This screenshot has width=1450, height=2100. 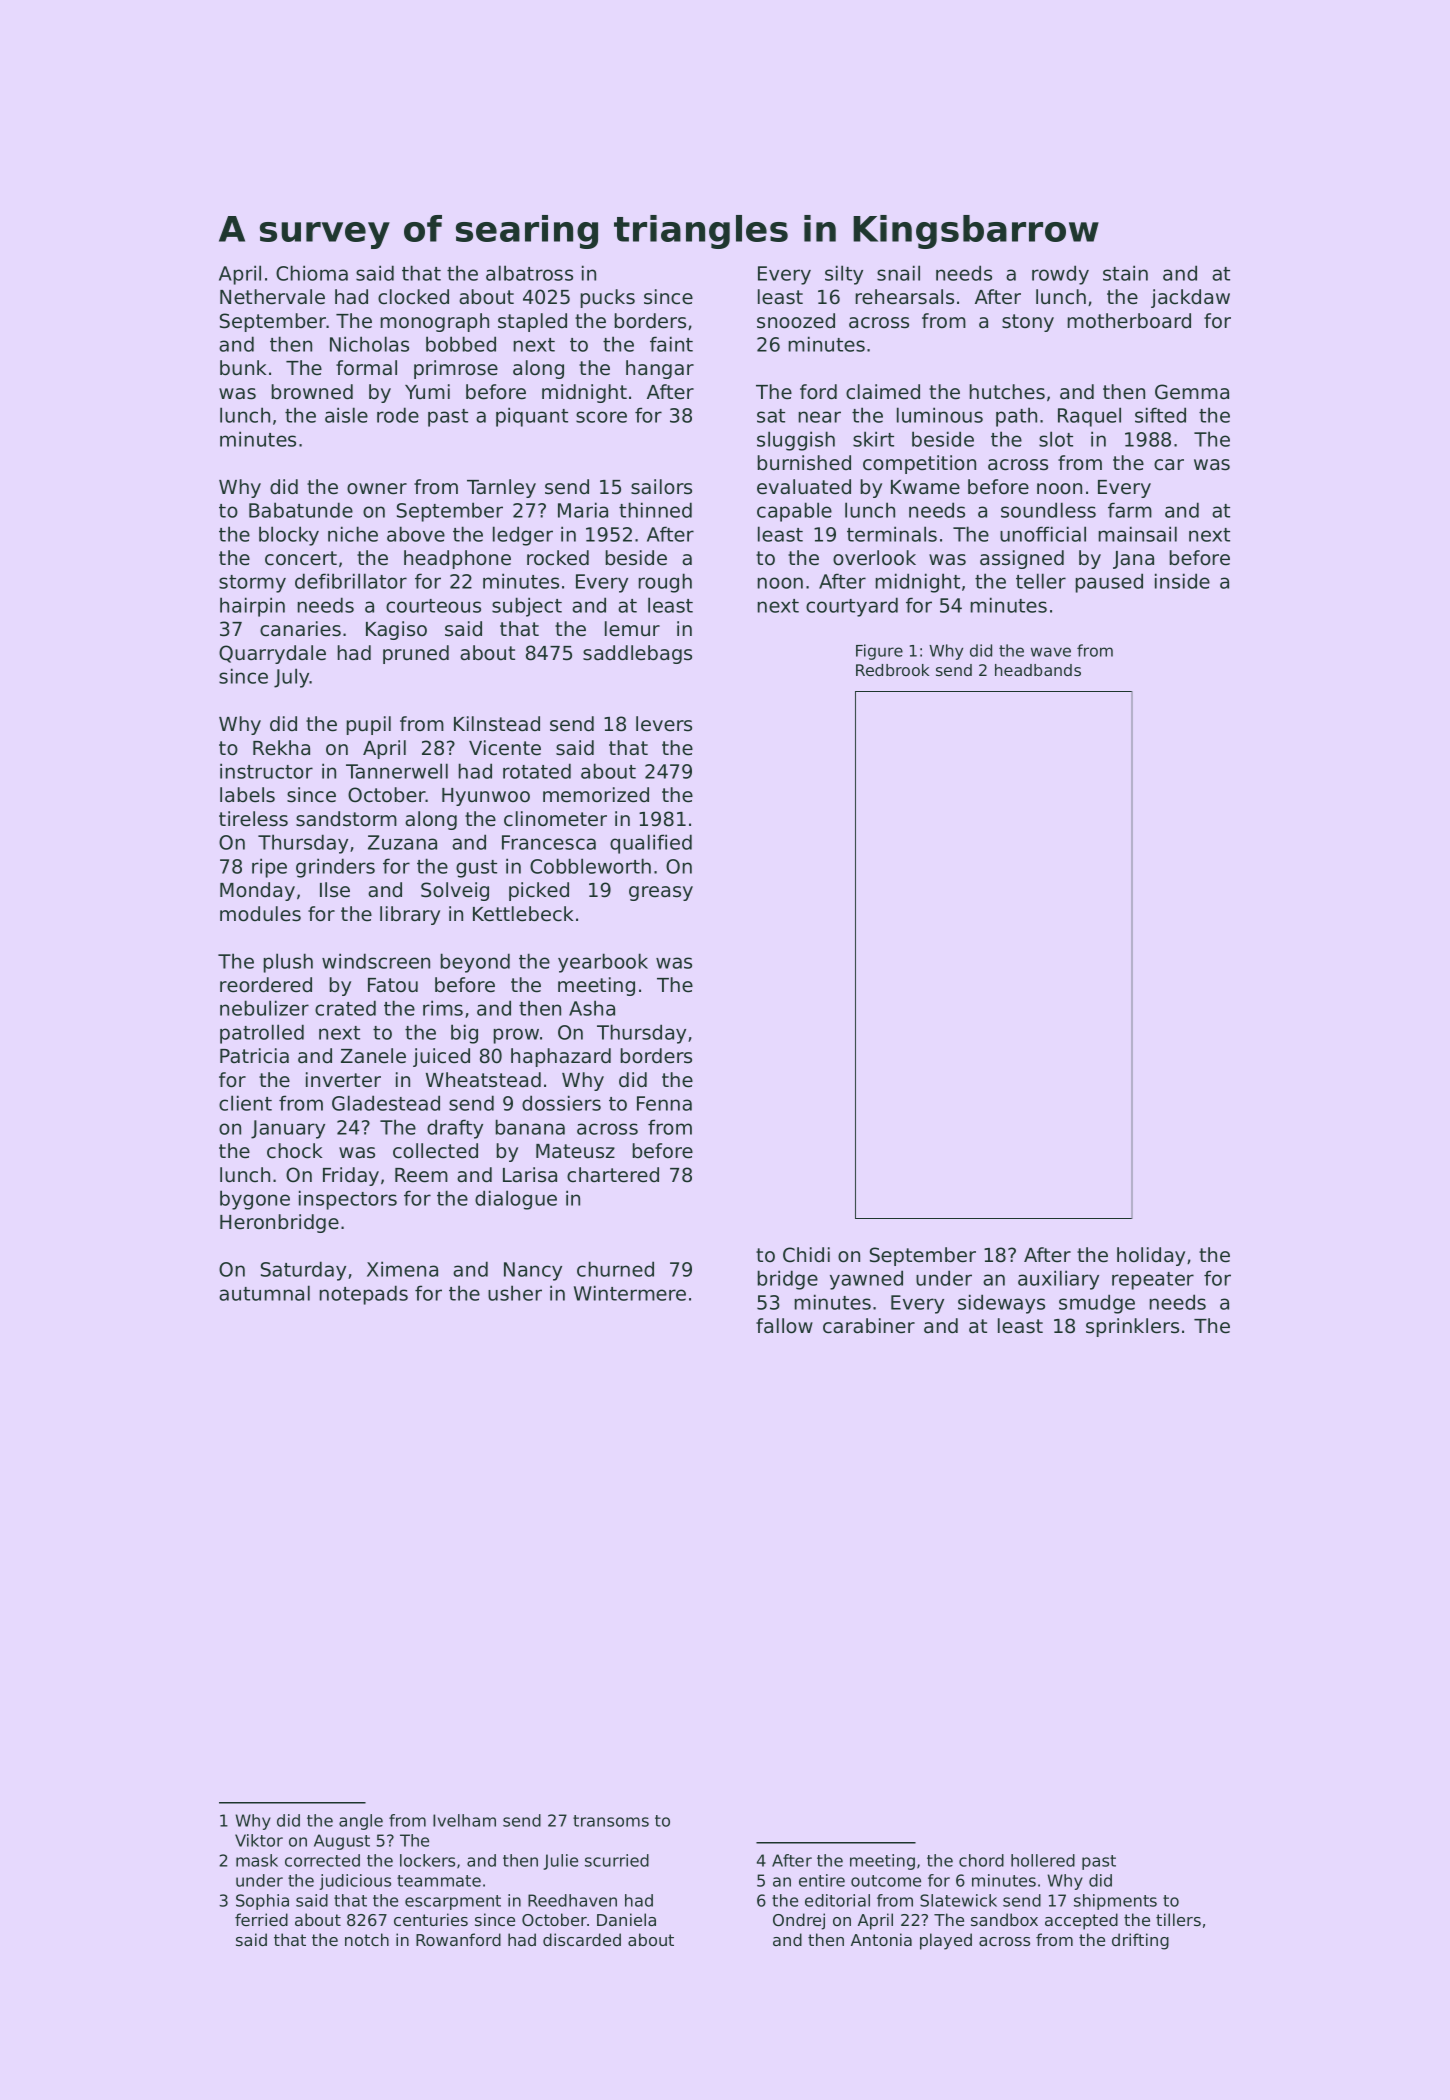 What do you see at coordinates (272, 297) in the screenshot?
I see `Nethervale` at bounding box center [272, 297].
